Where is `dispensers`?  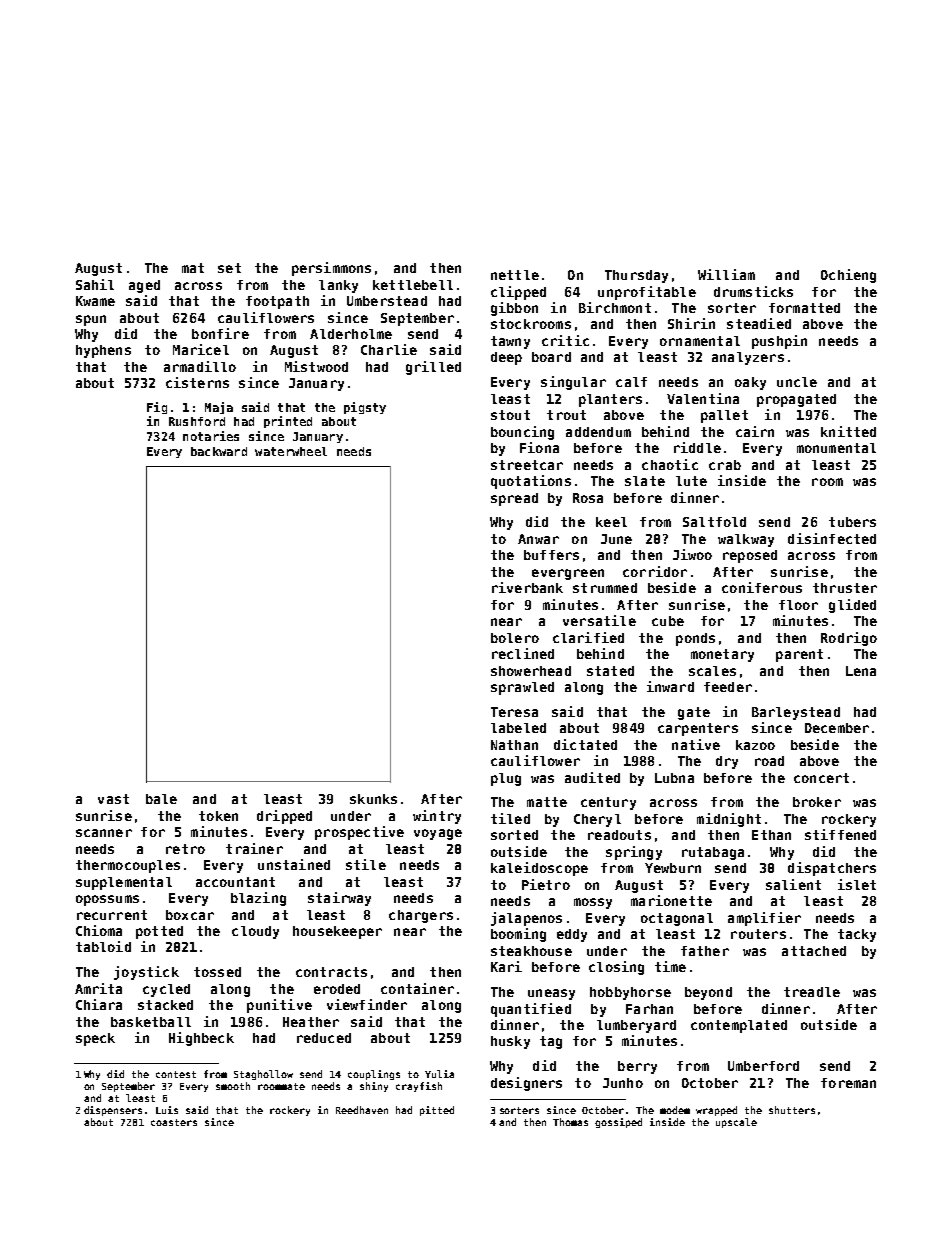
dispensers is located at coordinates (113, 1111).
